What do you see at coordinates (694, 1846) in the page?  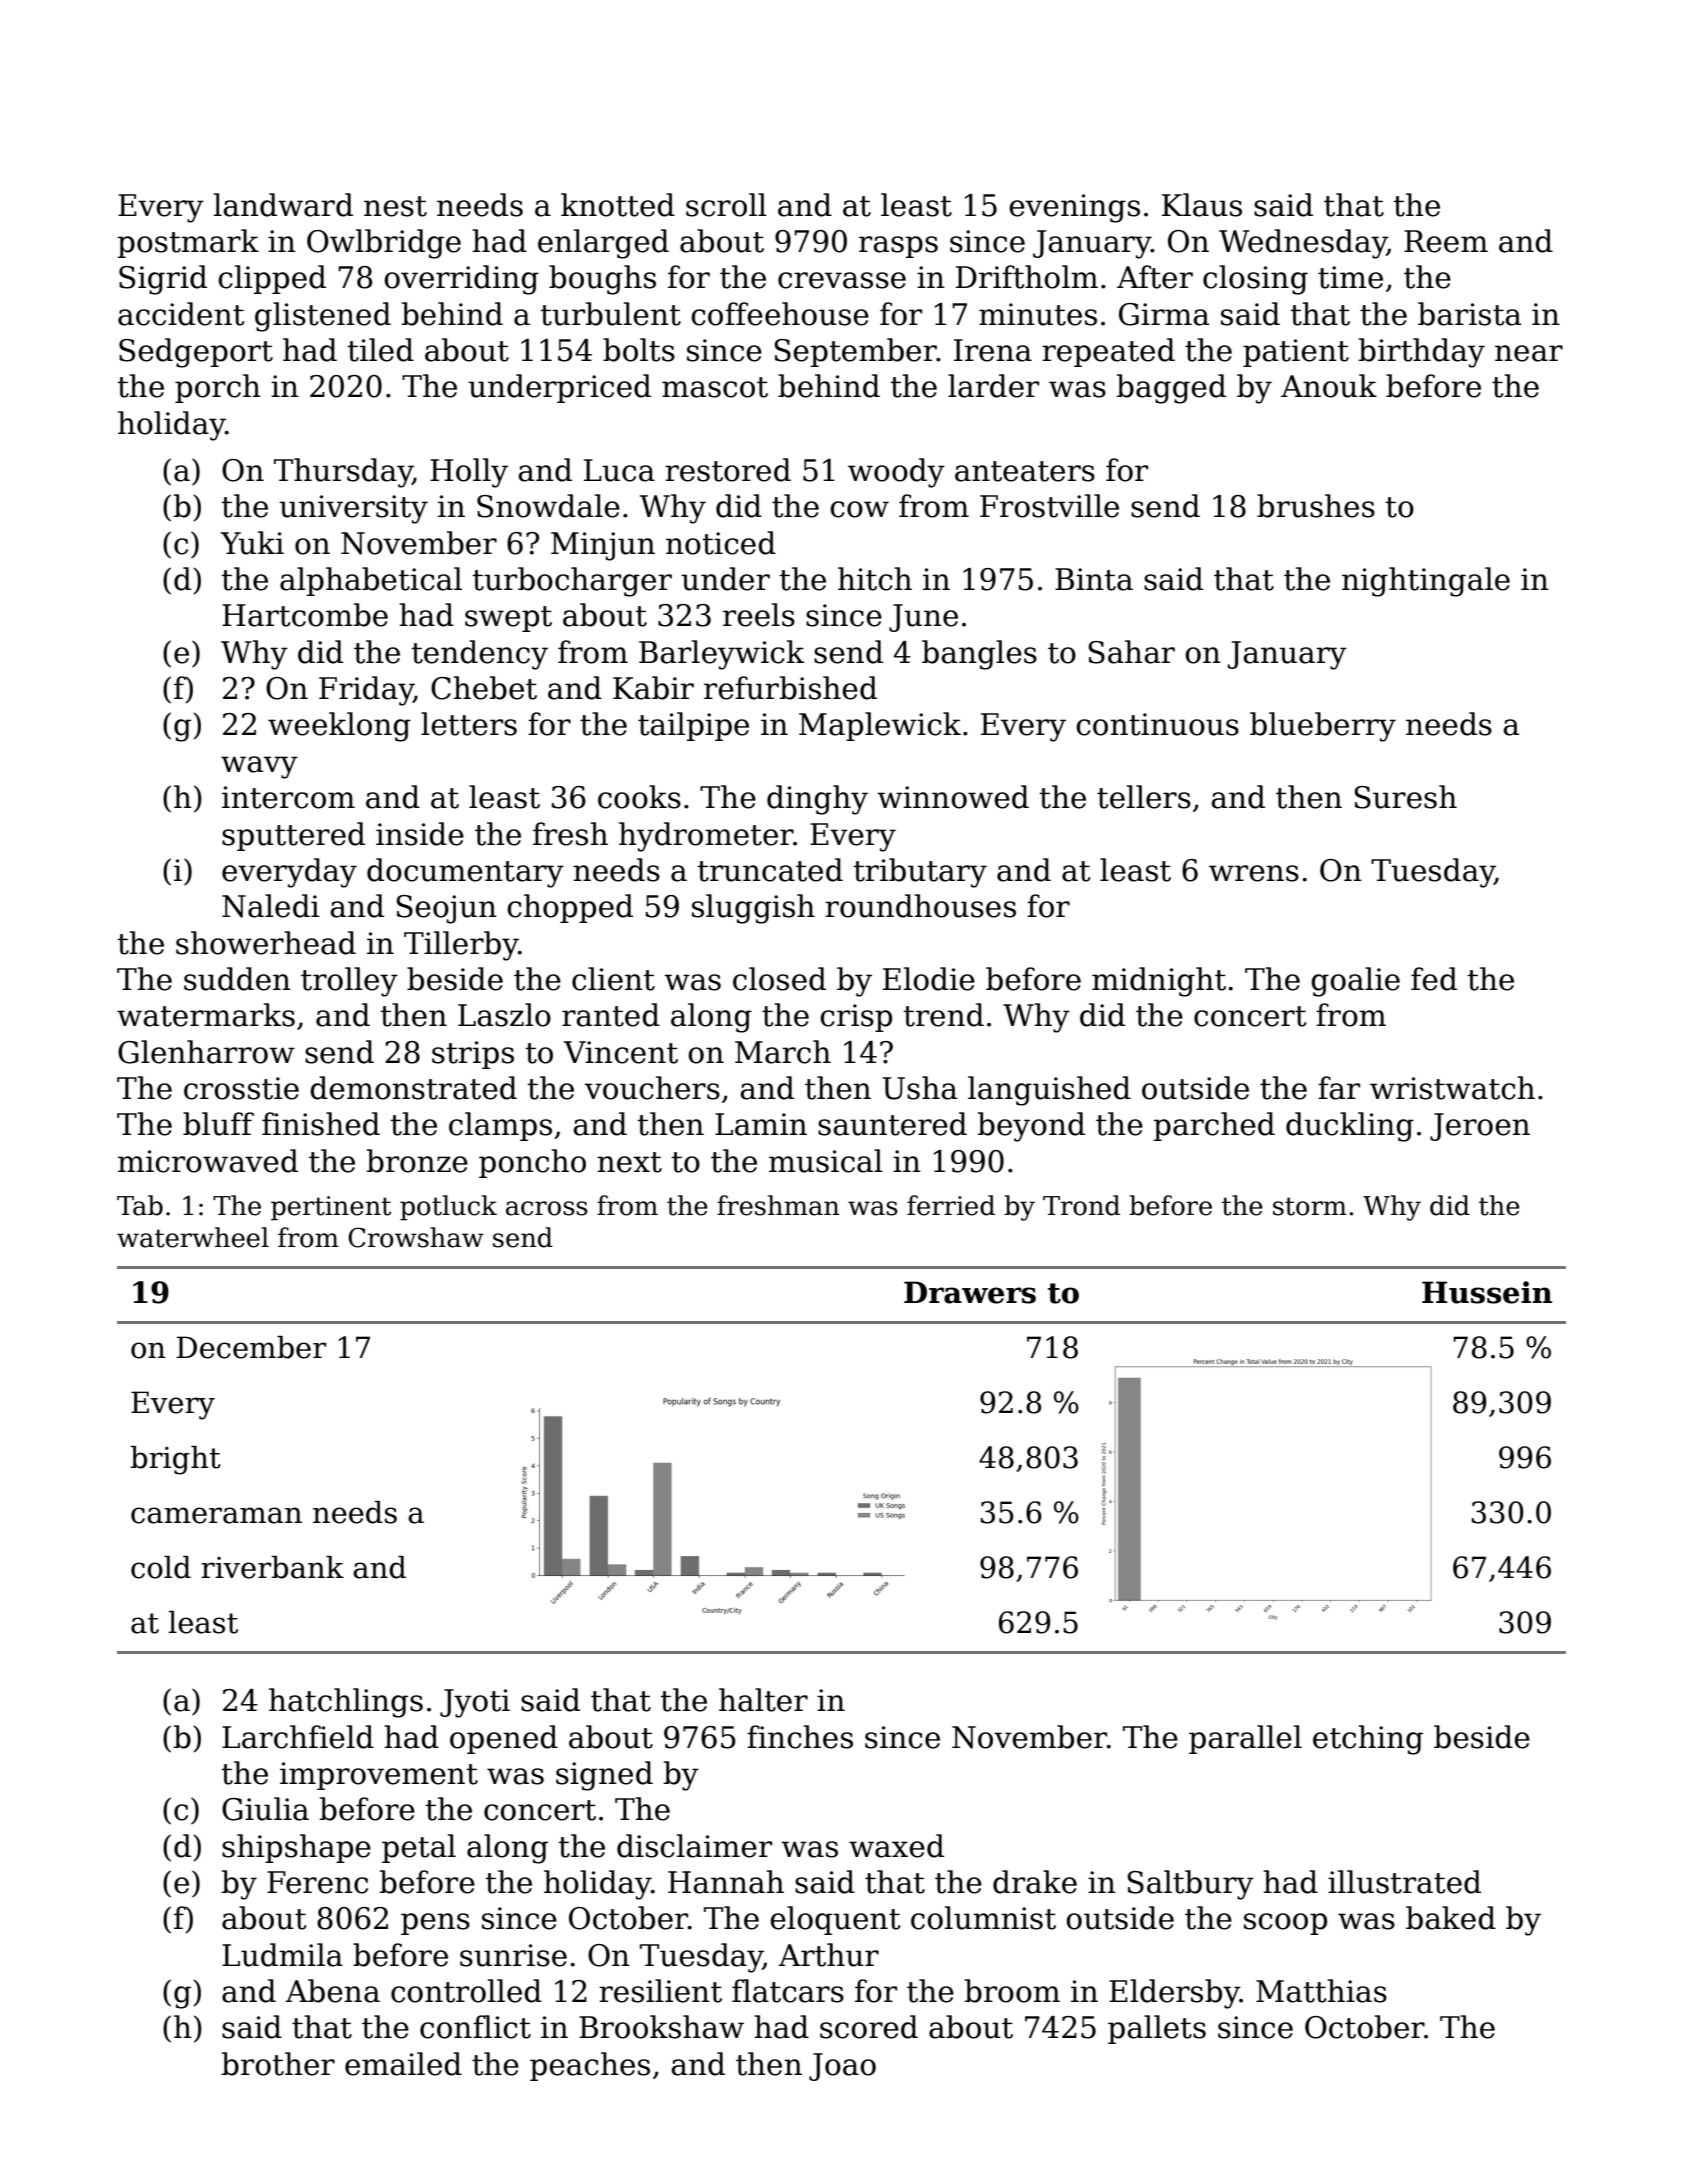 I see `disclaimer` at bounding box center [694, 1846].
